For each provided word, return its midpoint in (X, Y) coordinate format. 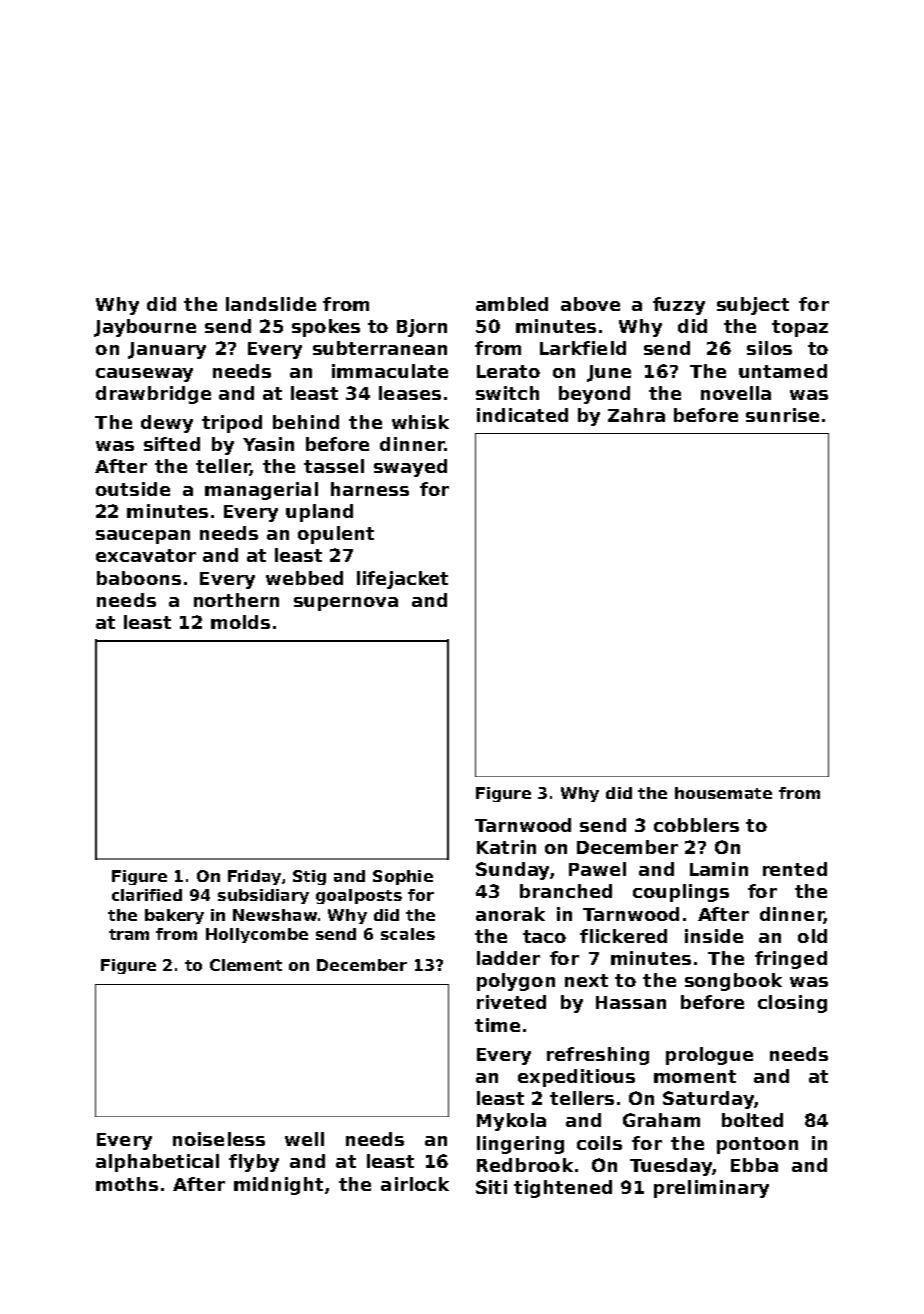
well (304, 1139)
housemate (723, 793)
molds (240, 622)
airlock (415, 1184)
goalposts (359, 896)
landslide (271, 304)
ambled (512, 304)
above (590, 304)
